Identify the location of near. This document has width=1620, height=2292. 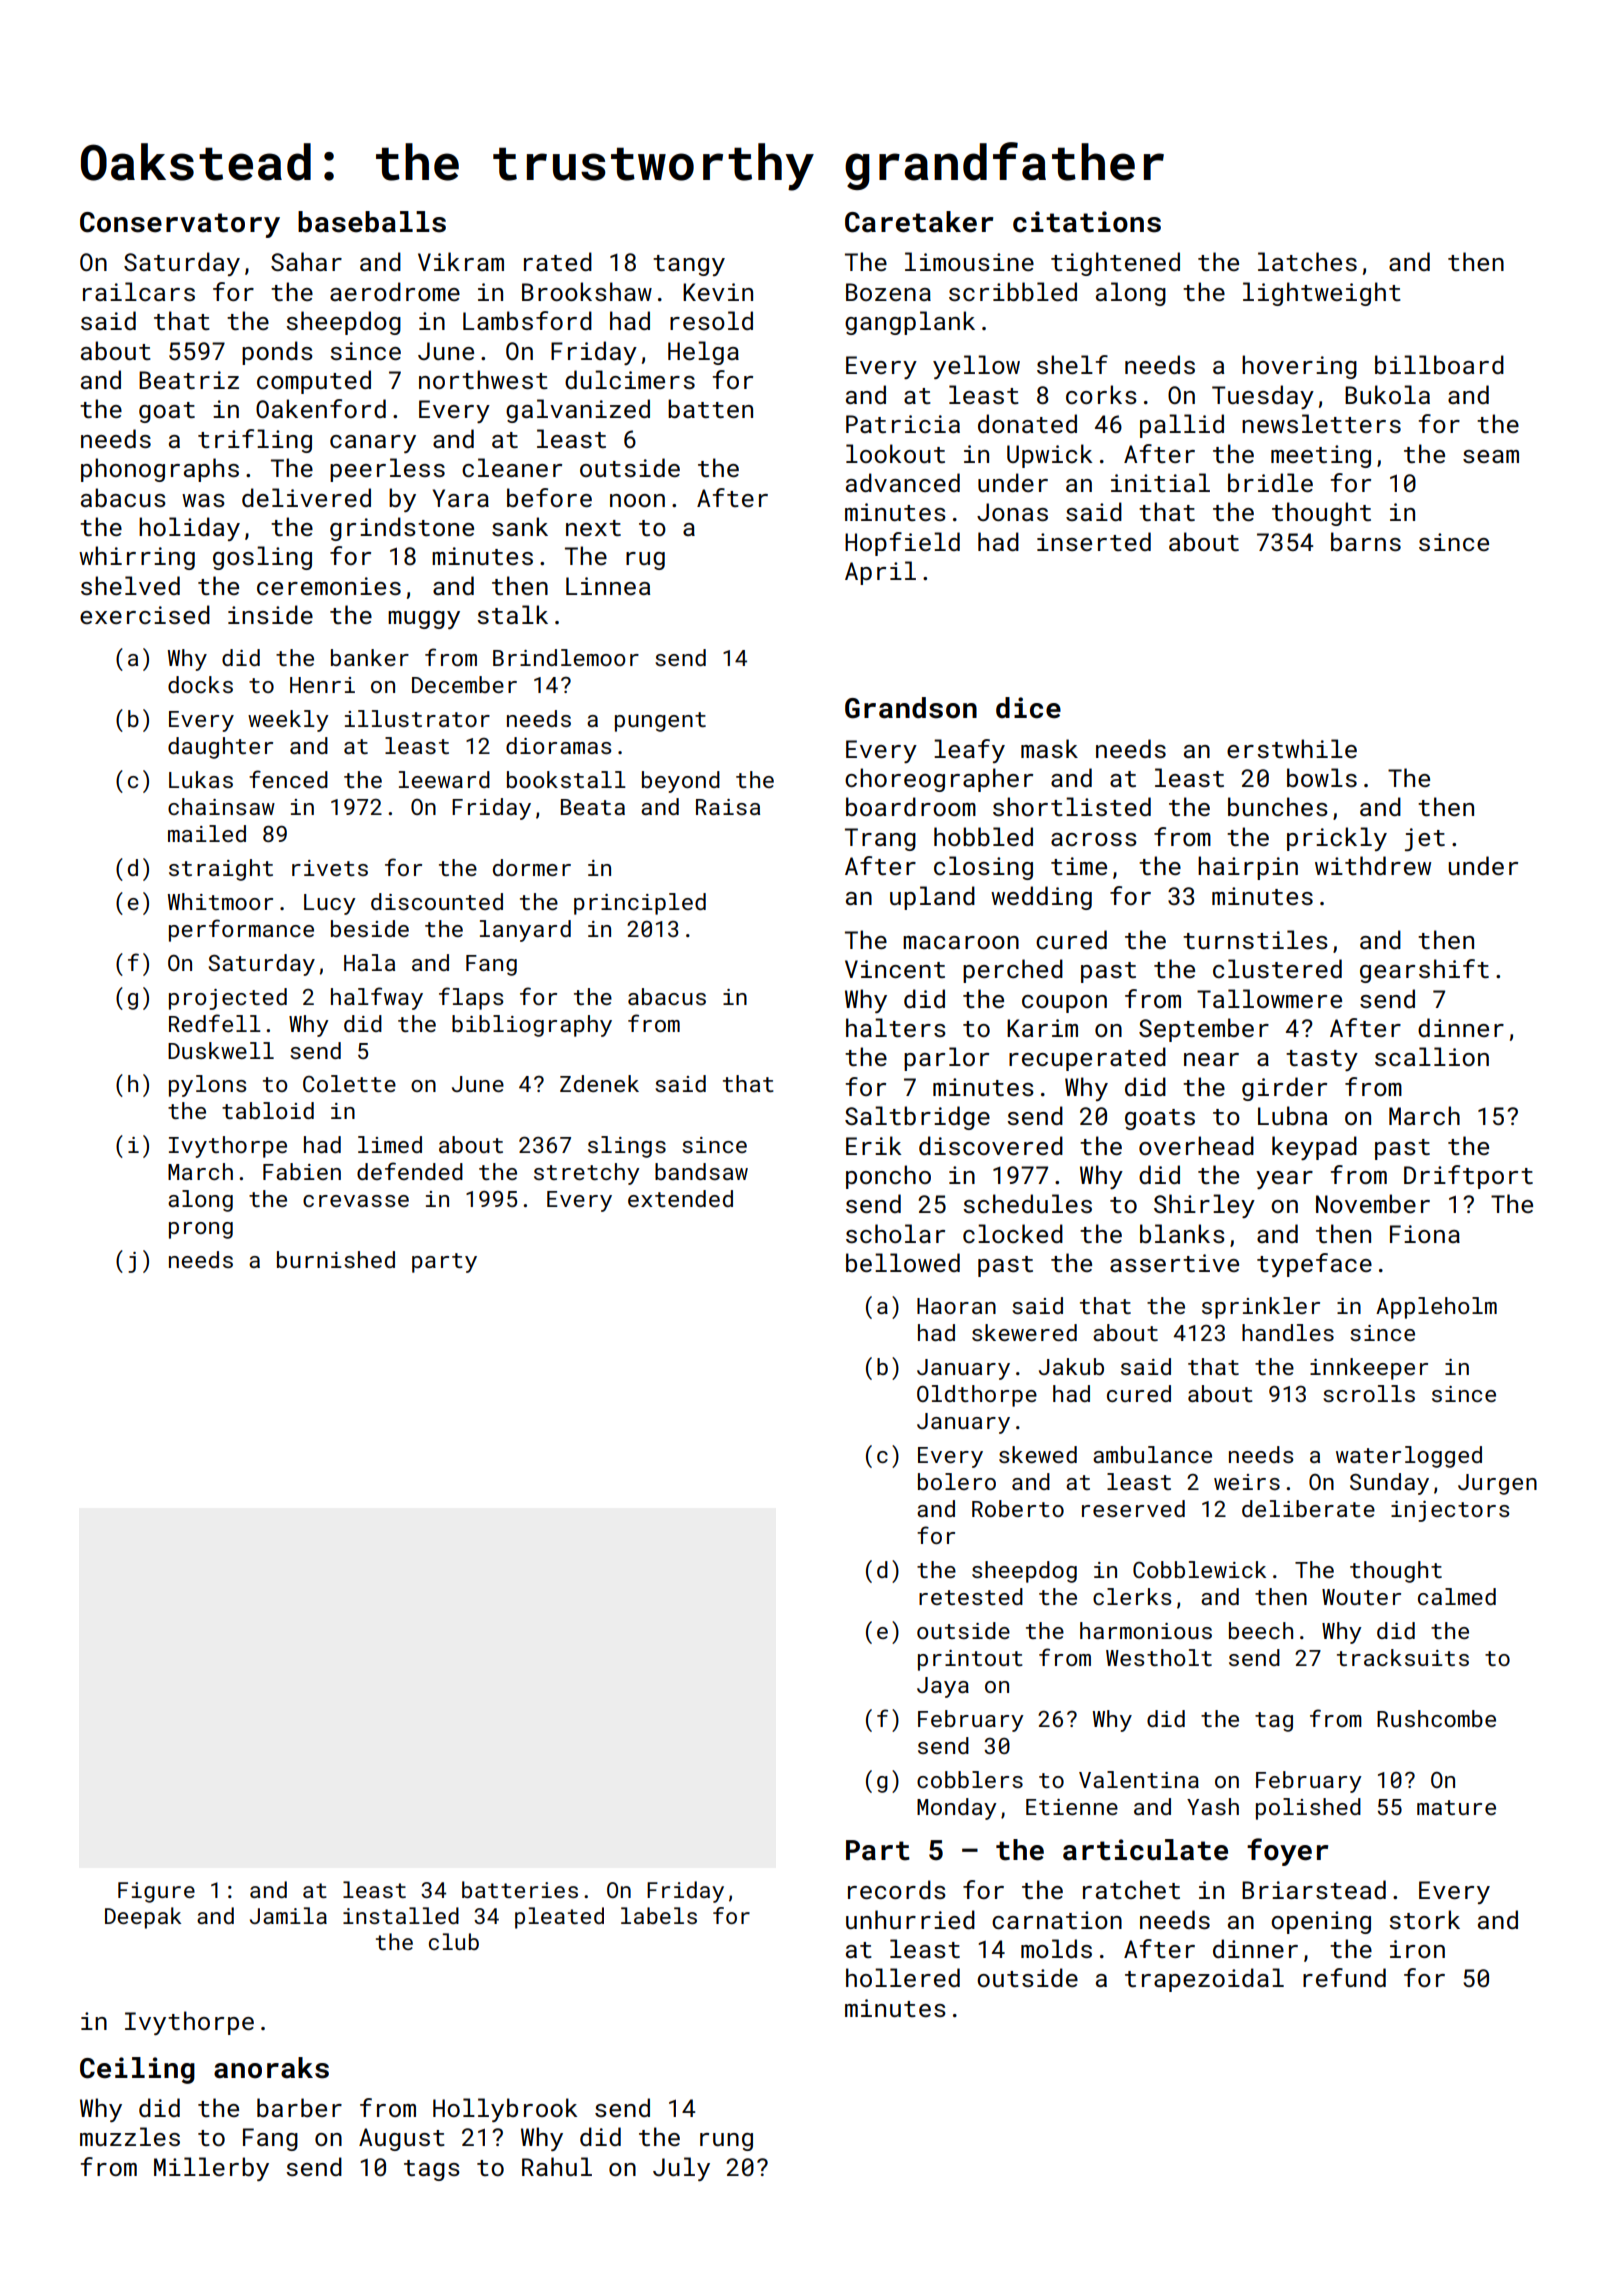
(1211, 1059).
